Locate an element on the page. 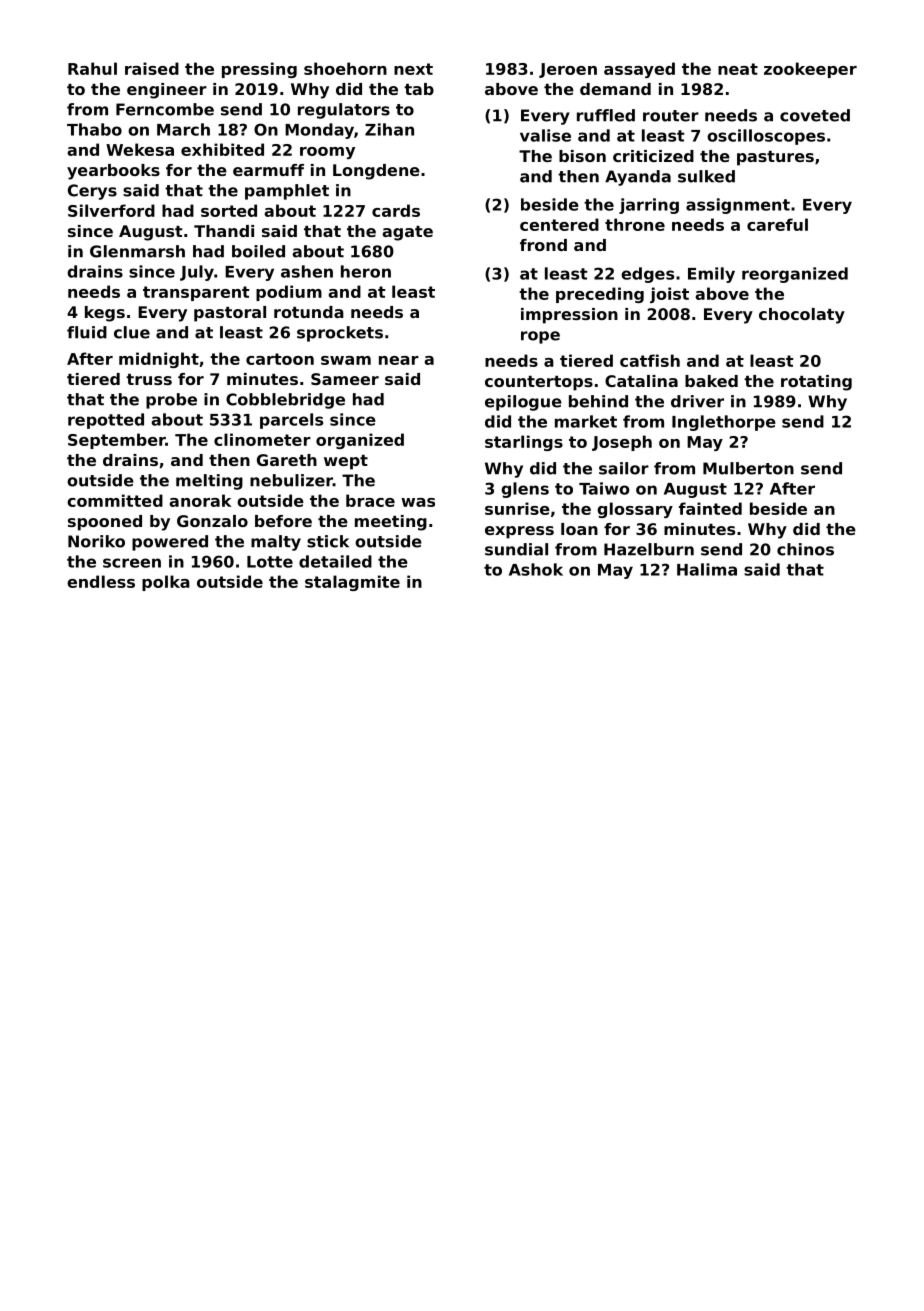 The width and height of the image is (924, 1311). clinometer is located at coordinates (262, 439).
